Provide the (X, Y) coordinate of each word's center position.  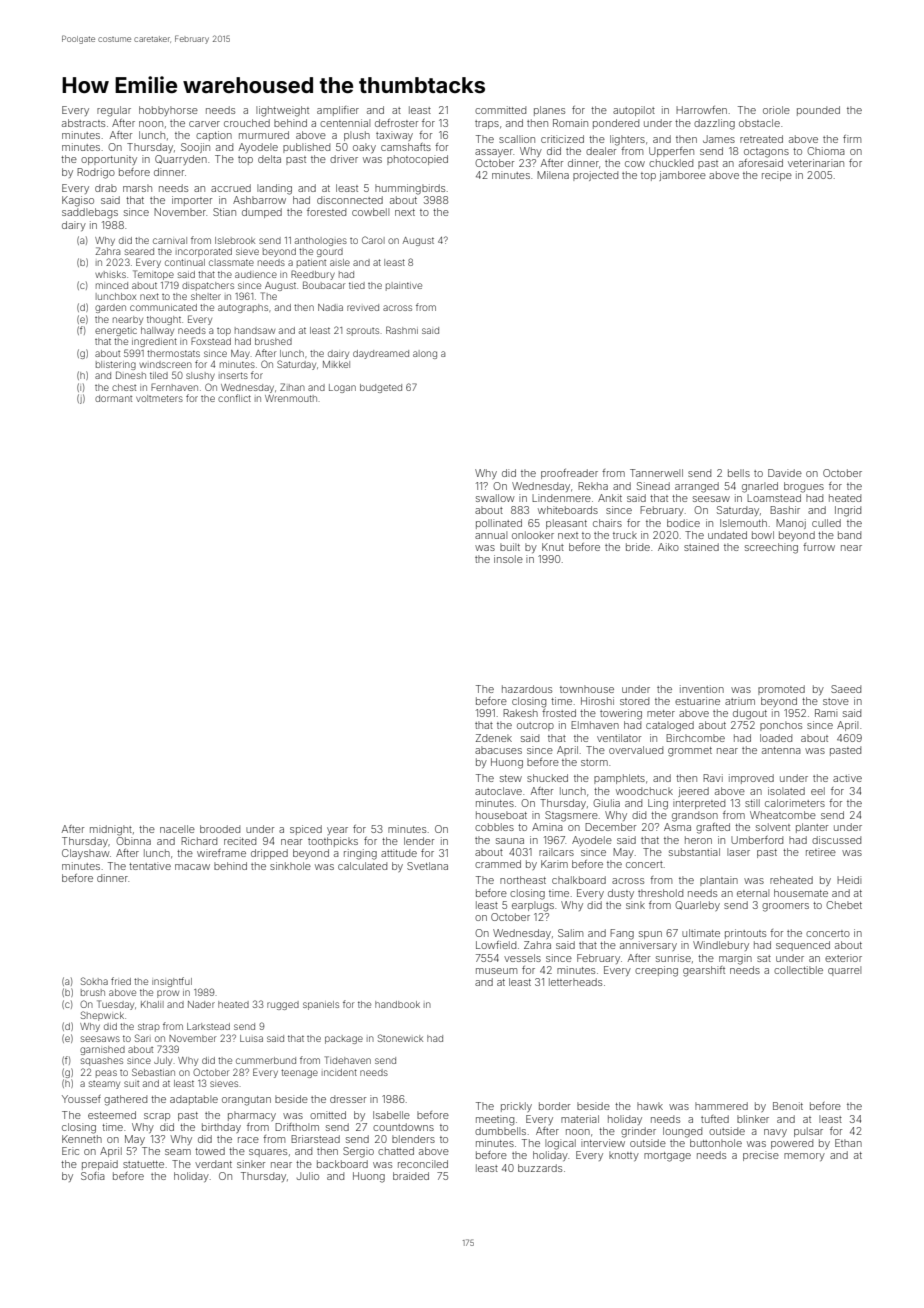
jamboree (682, 176)
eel (818, 791)
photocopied (417, 160)
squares (268, 1153)
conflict (234, 398)
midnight (111, 830)
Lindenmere (561, 498)
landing (274, 189)
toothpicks (333, 842)
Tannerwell (656, 473)
